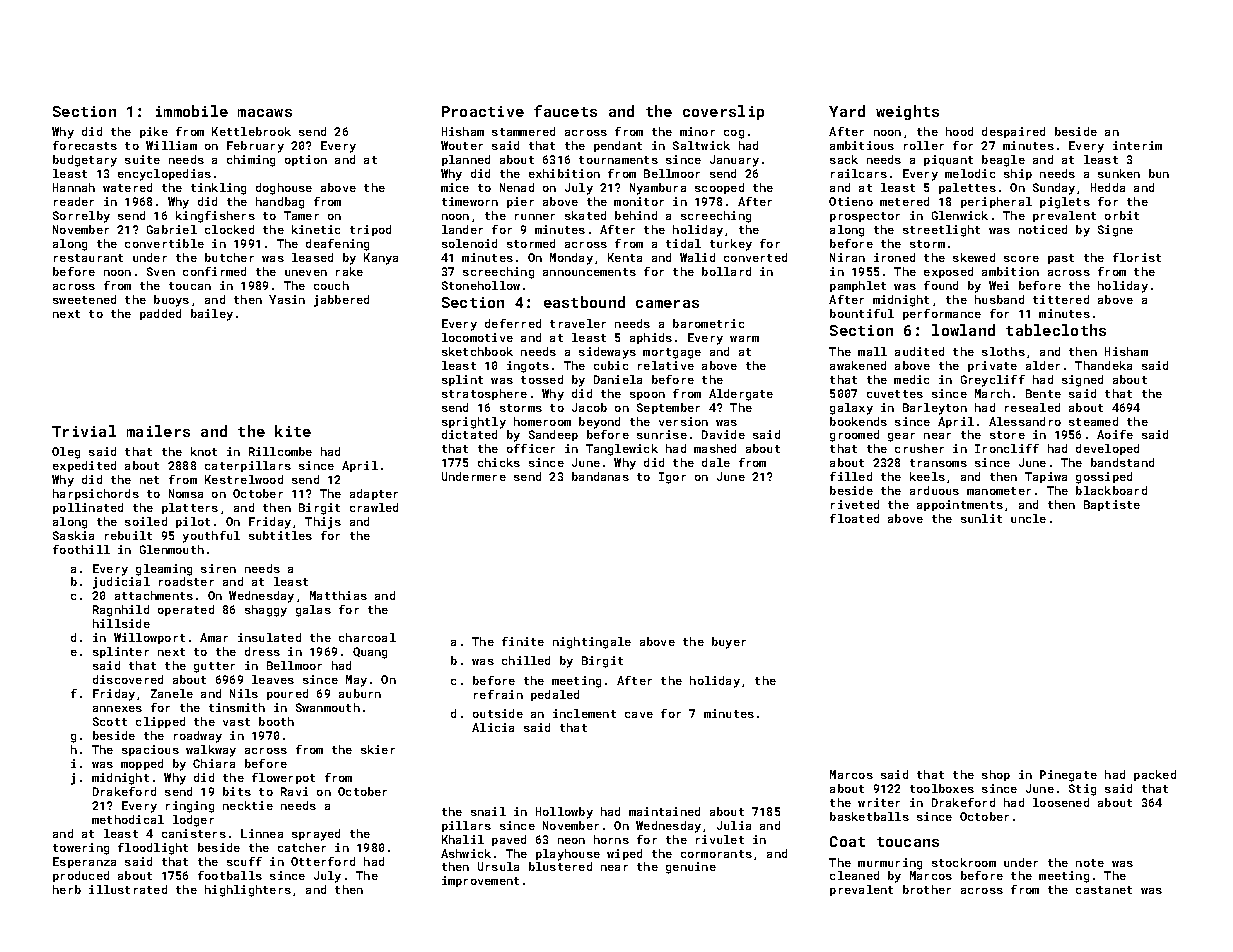 This document has width=1233, height=952. Describe the element at coordinates (498, 694) in the document. I see `refrain` at that location.
